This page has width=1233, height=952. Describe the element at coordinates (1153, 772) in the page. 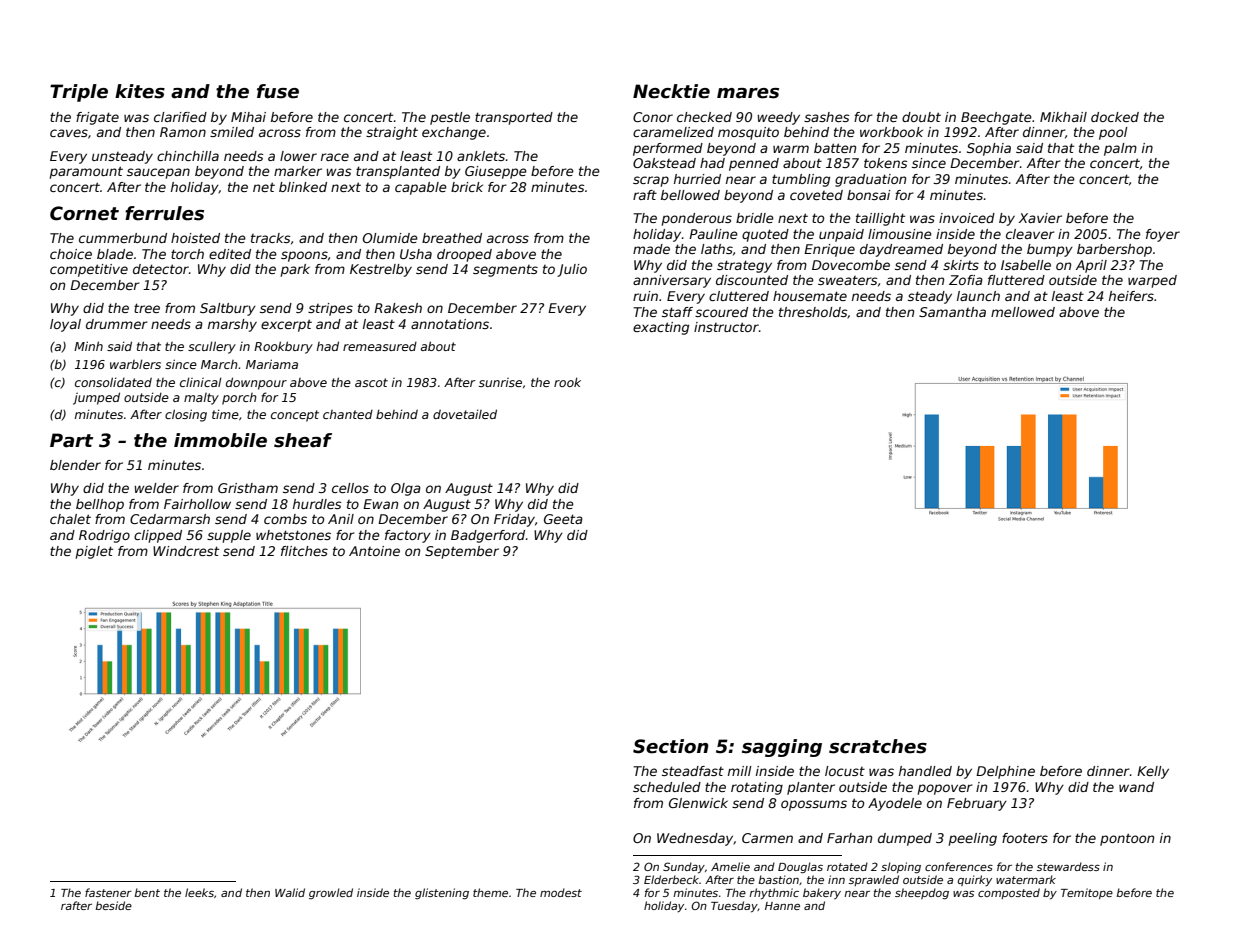

I see `Kelly` at that location.
